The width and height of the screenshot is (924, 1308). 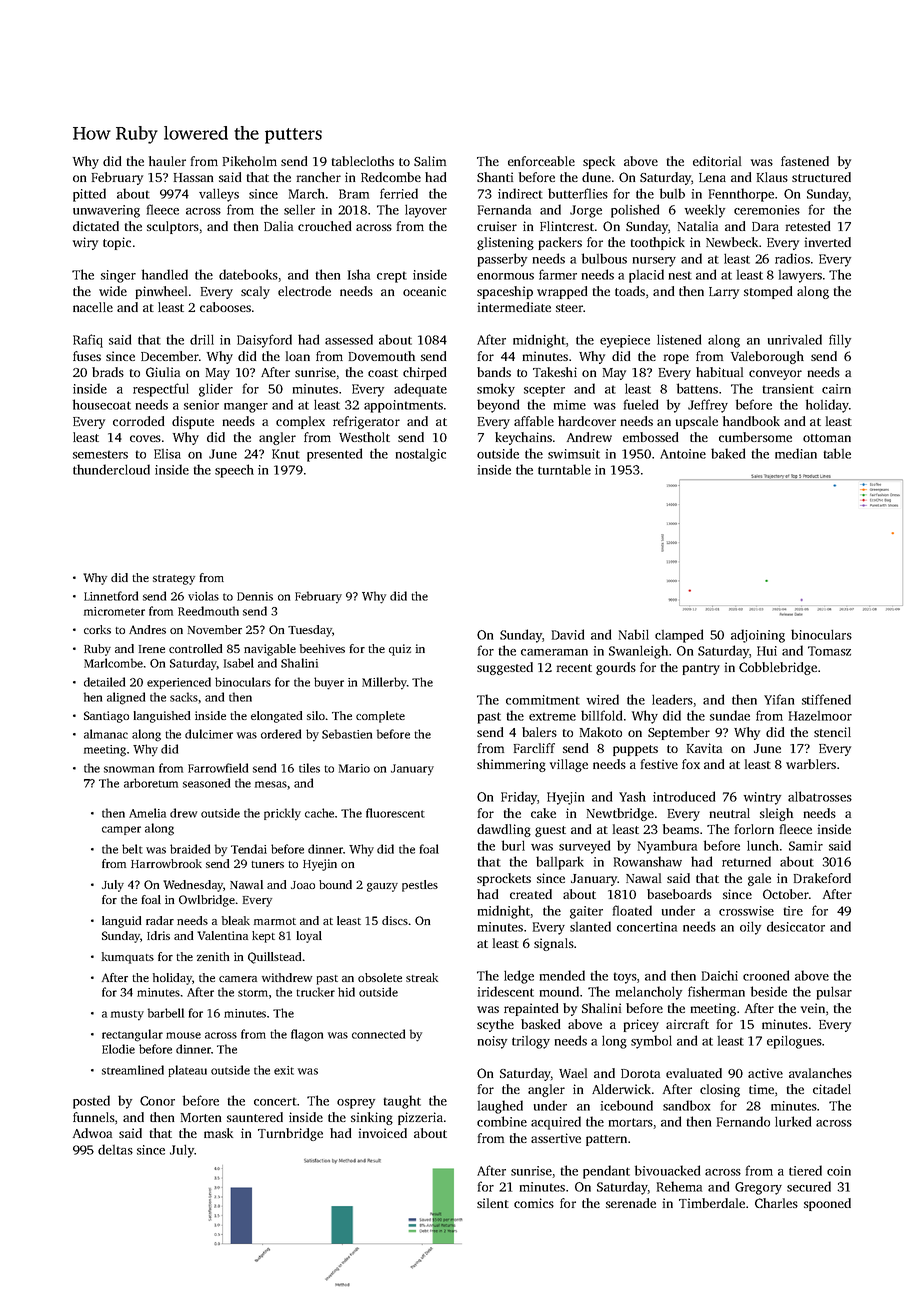 I want to click on streak, so click(x=422, y=977).
